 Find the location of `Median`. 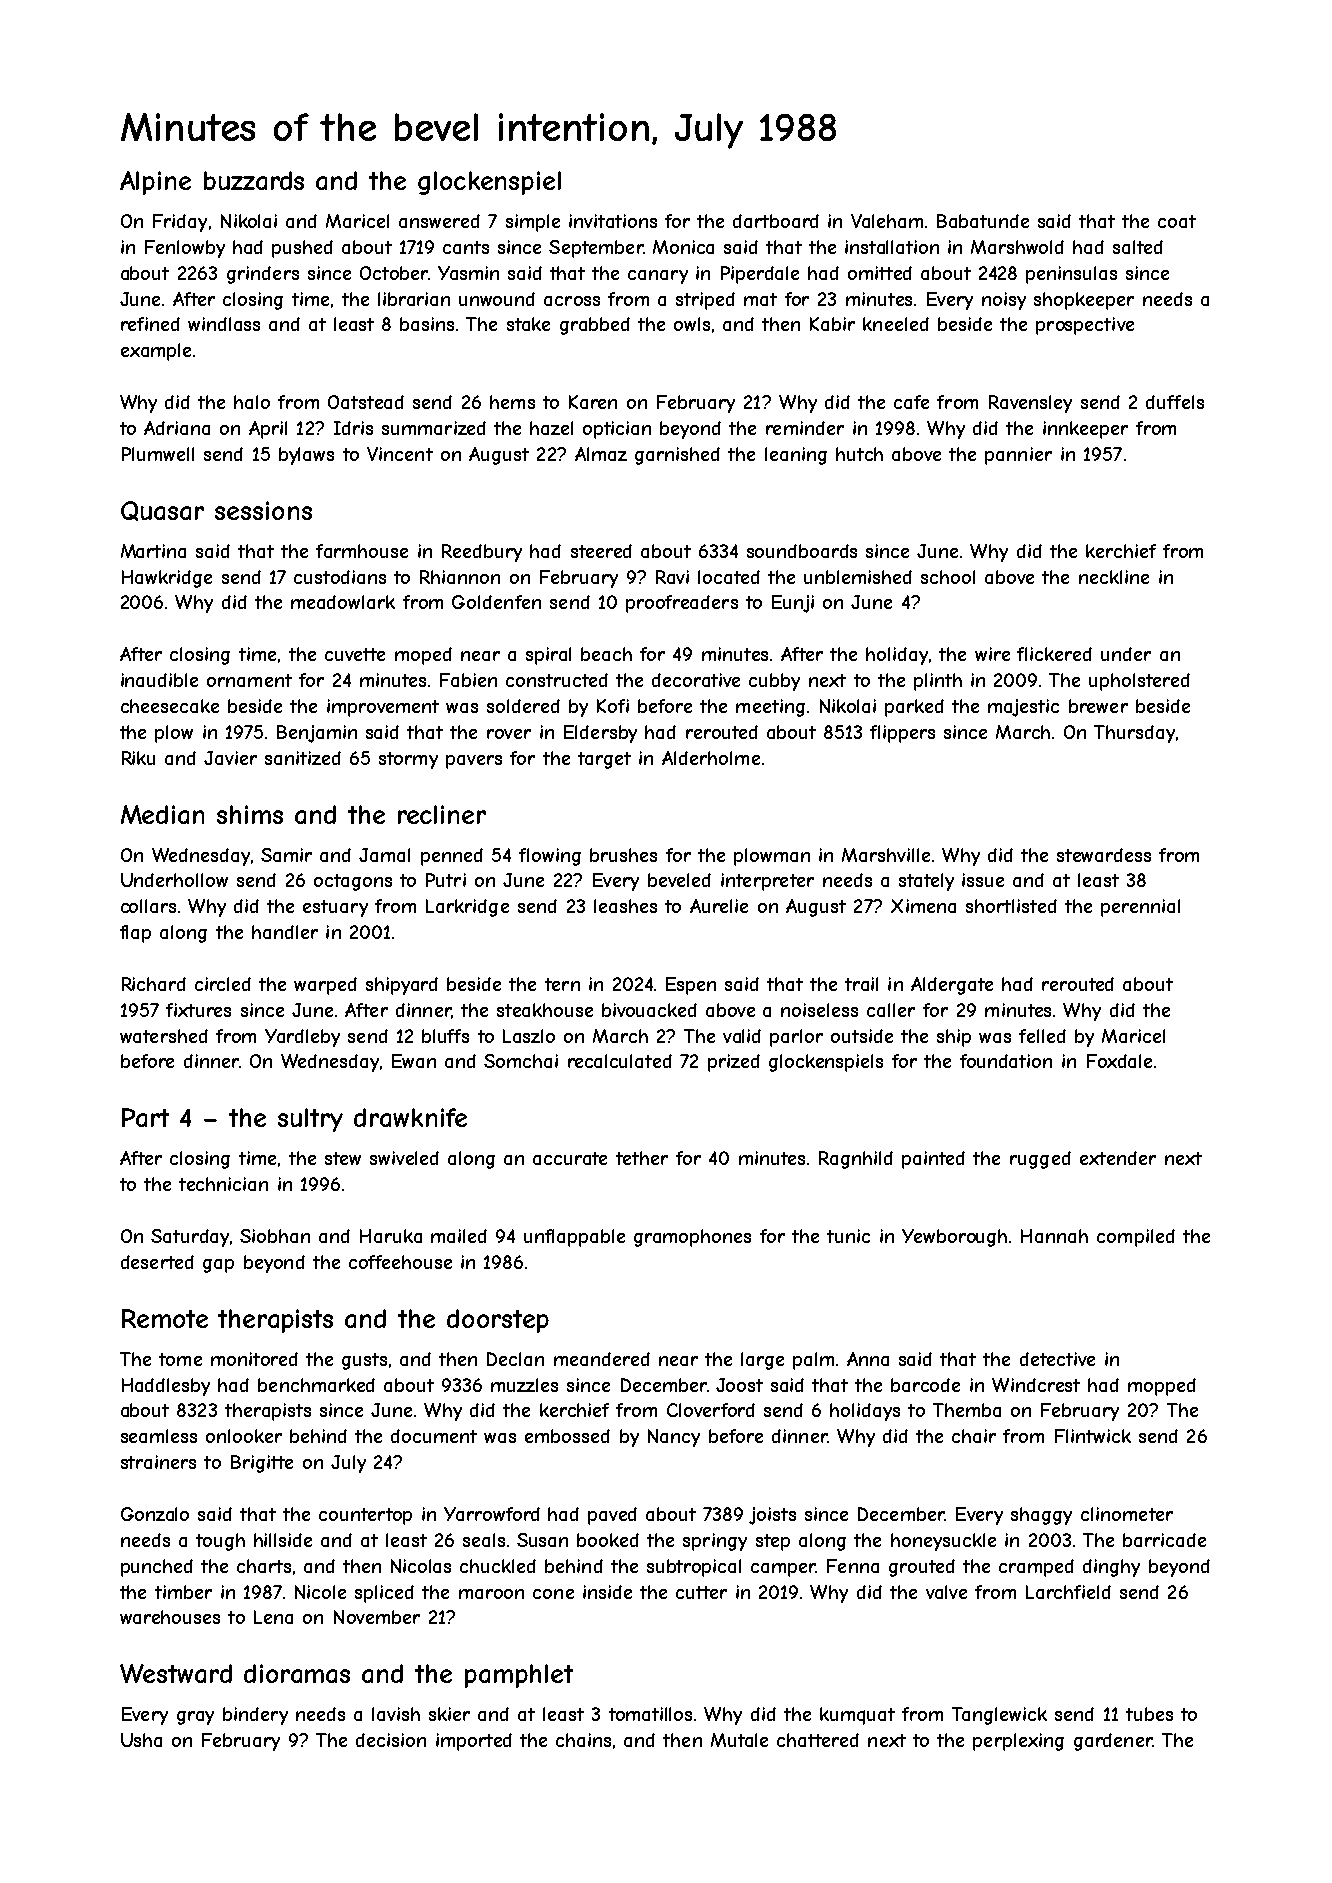

Median is located at coordinates (162, 814).
